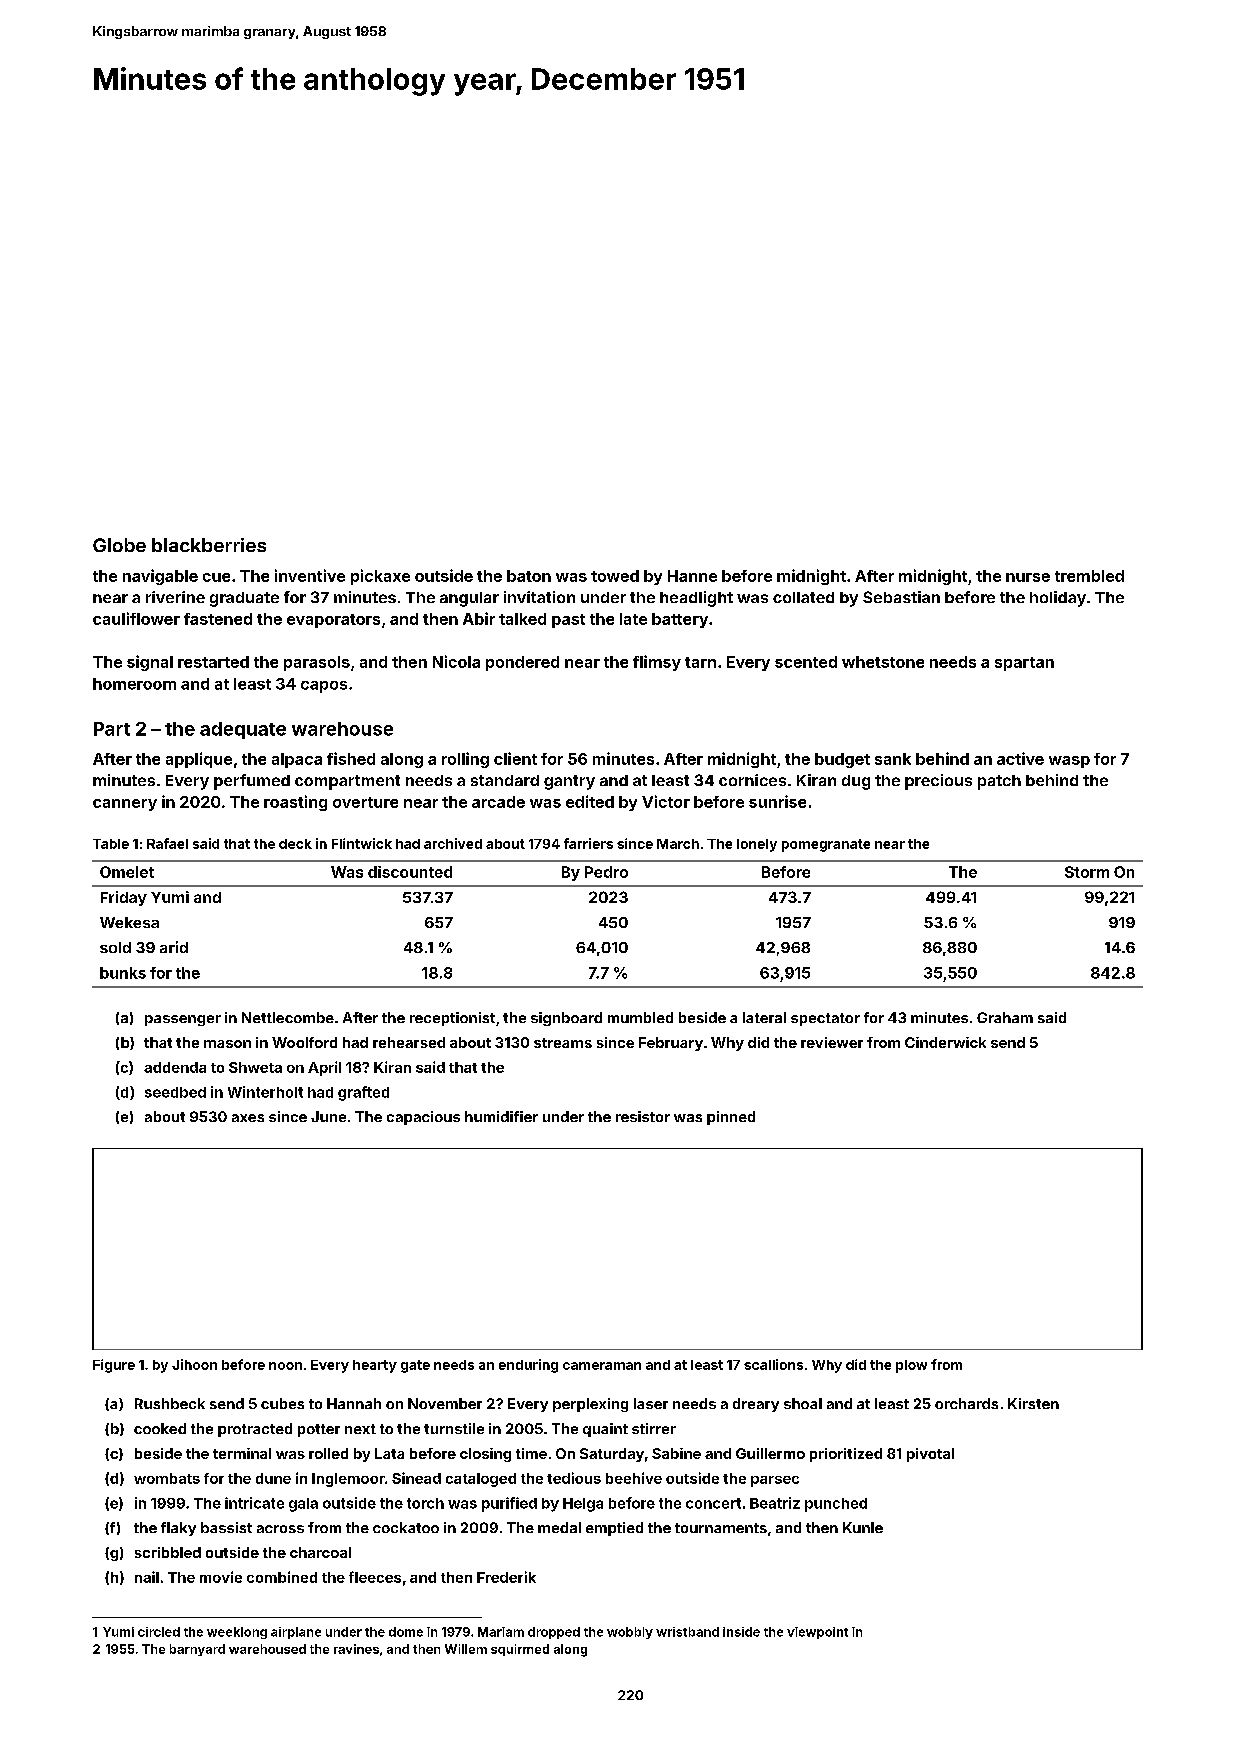 This screenshot has height=1747, width=1235. I want to click on airplane, so click(296, 1633).
